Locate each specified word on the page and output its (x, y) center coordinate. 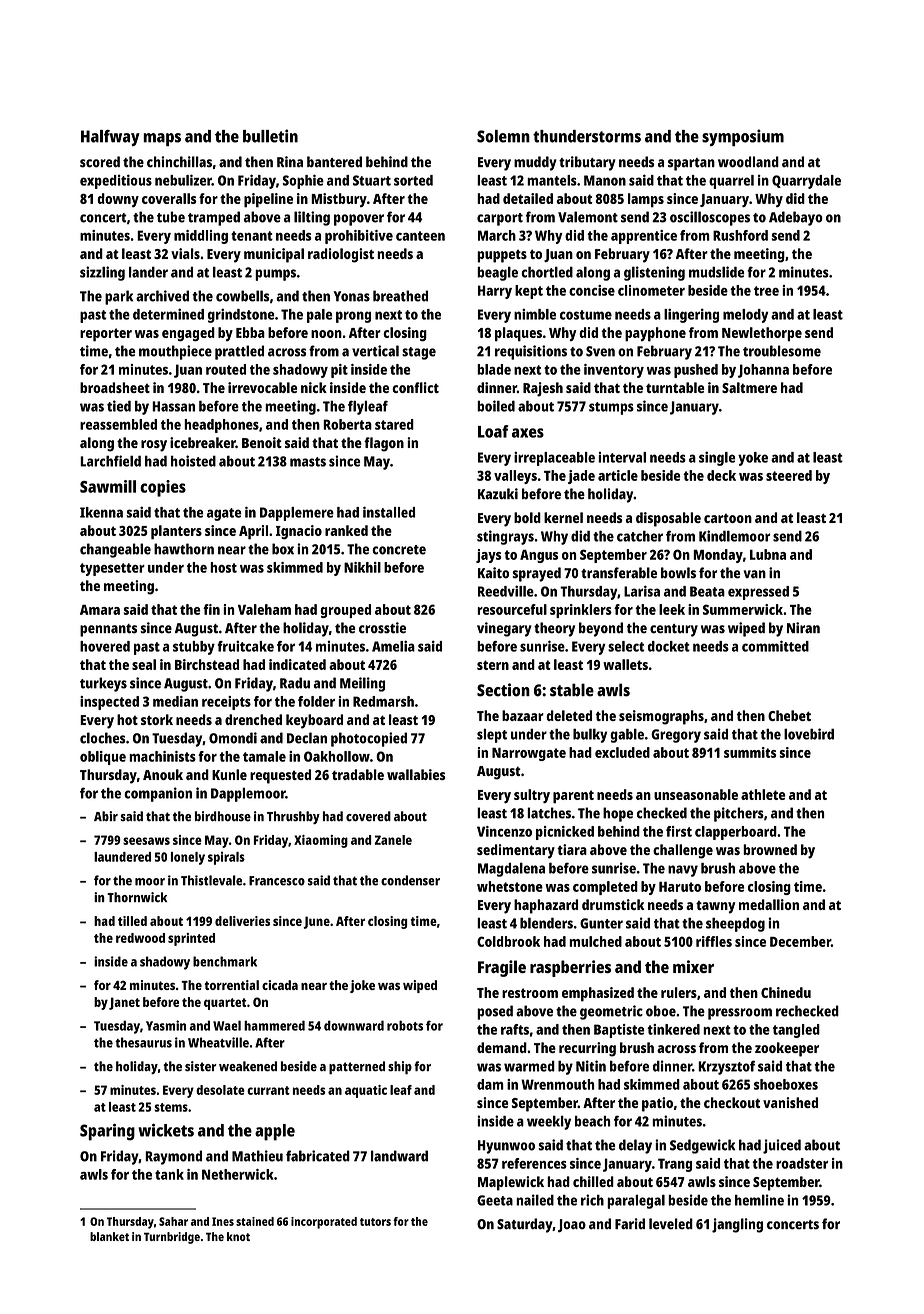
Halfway (110, 138)
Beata (707, 591)
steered (789, 475)
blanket (109, 1236)
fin (211, 609)
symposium (743, 137)
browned (770, 849)
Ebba (250, 332)
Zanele (393, 840)
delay (635, 1146)
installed (389, 512)
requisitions (531, 352)
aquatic (366, 1091)
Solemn (503, 136)
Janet (124, 1003)
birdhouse (223, 816)
